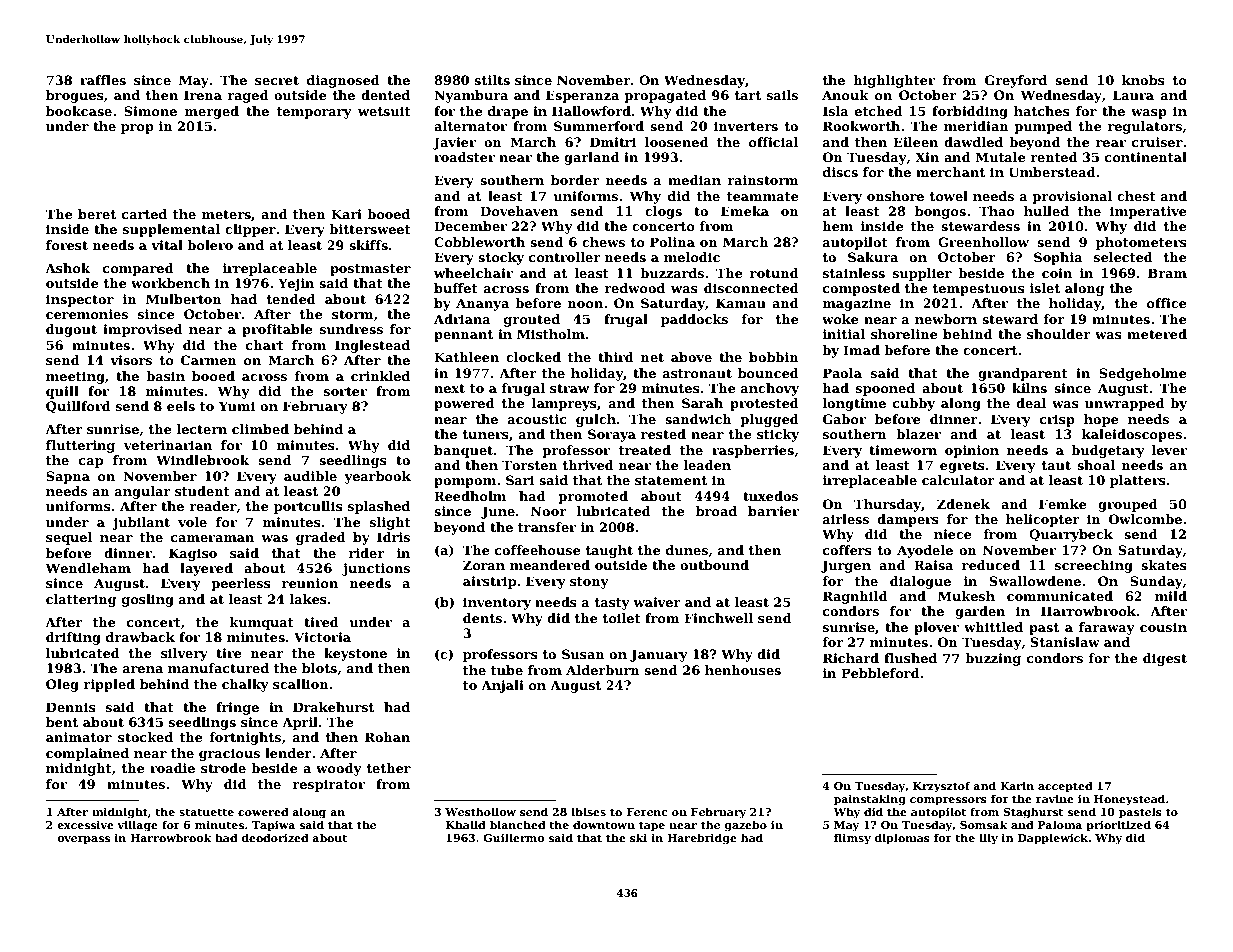  What do you see at coordinates (513, 837) in the screenshot?
I see `Guillermo` at bounding box center [513, 837].
